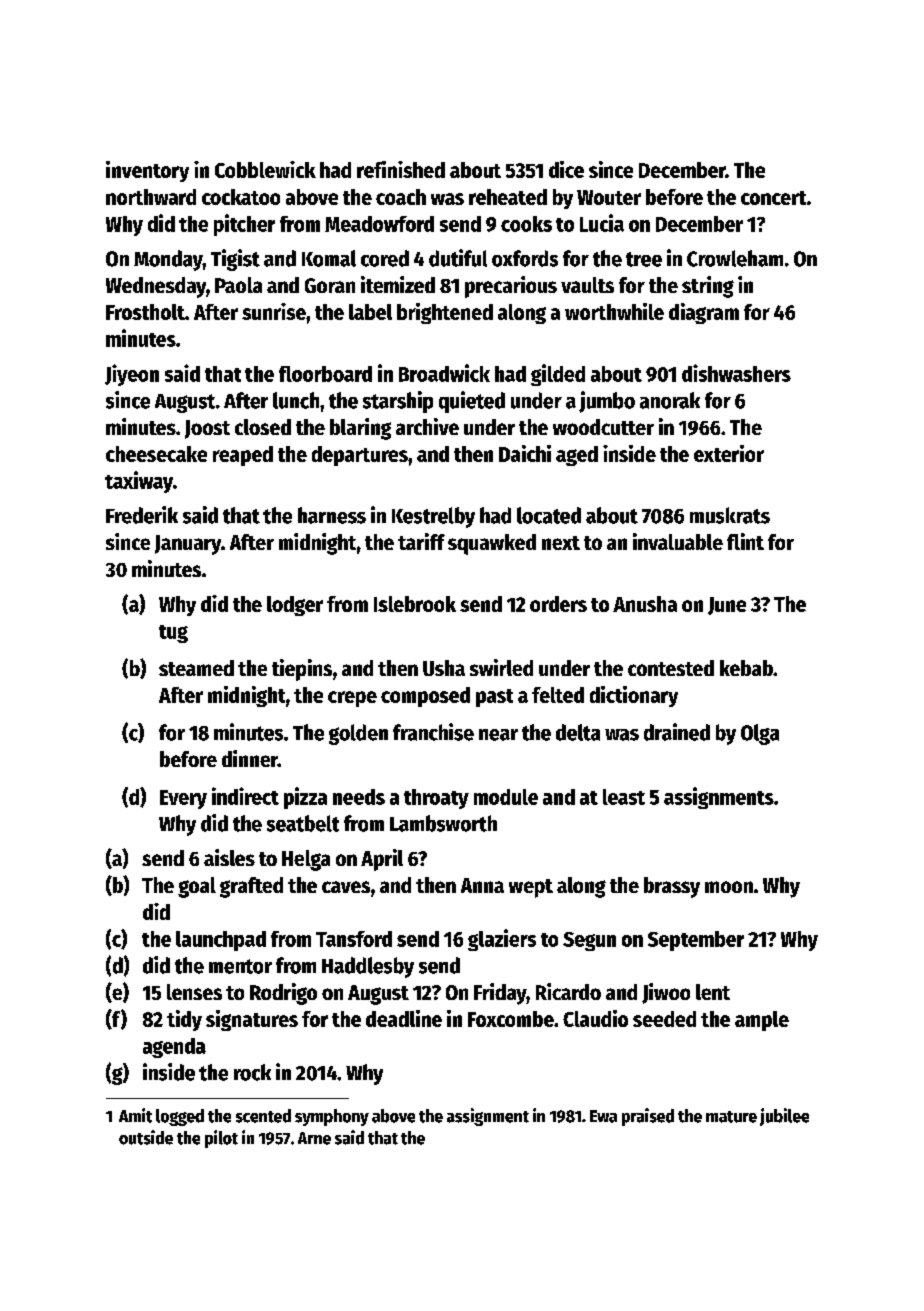  What do you see at coordinates (501, 667) in the screenshot?
I see `swirled` at bounding box center [501, 667].
